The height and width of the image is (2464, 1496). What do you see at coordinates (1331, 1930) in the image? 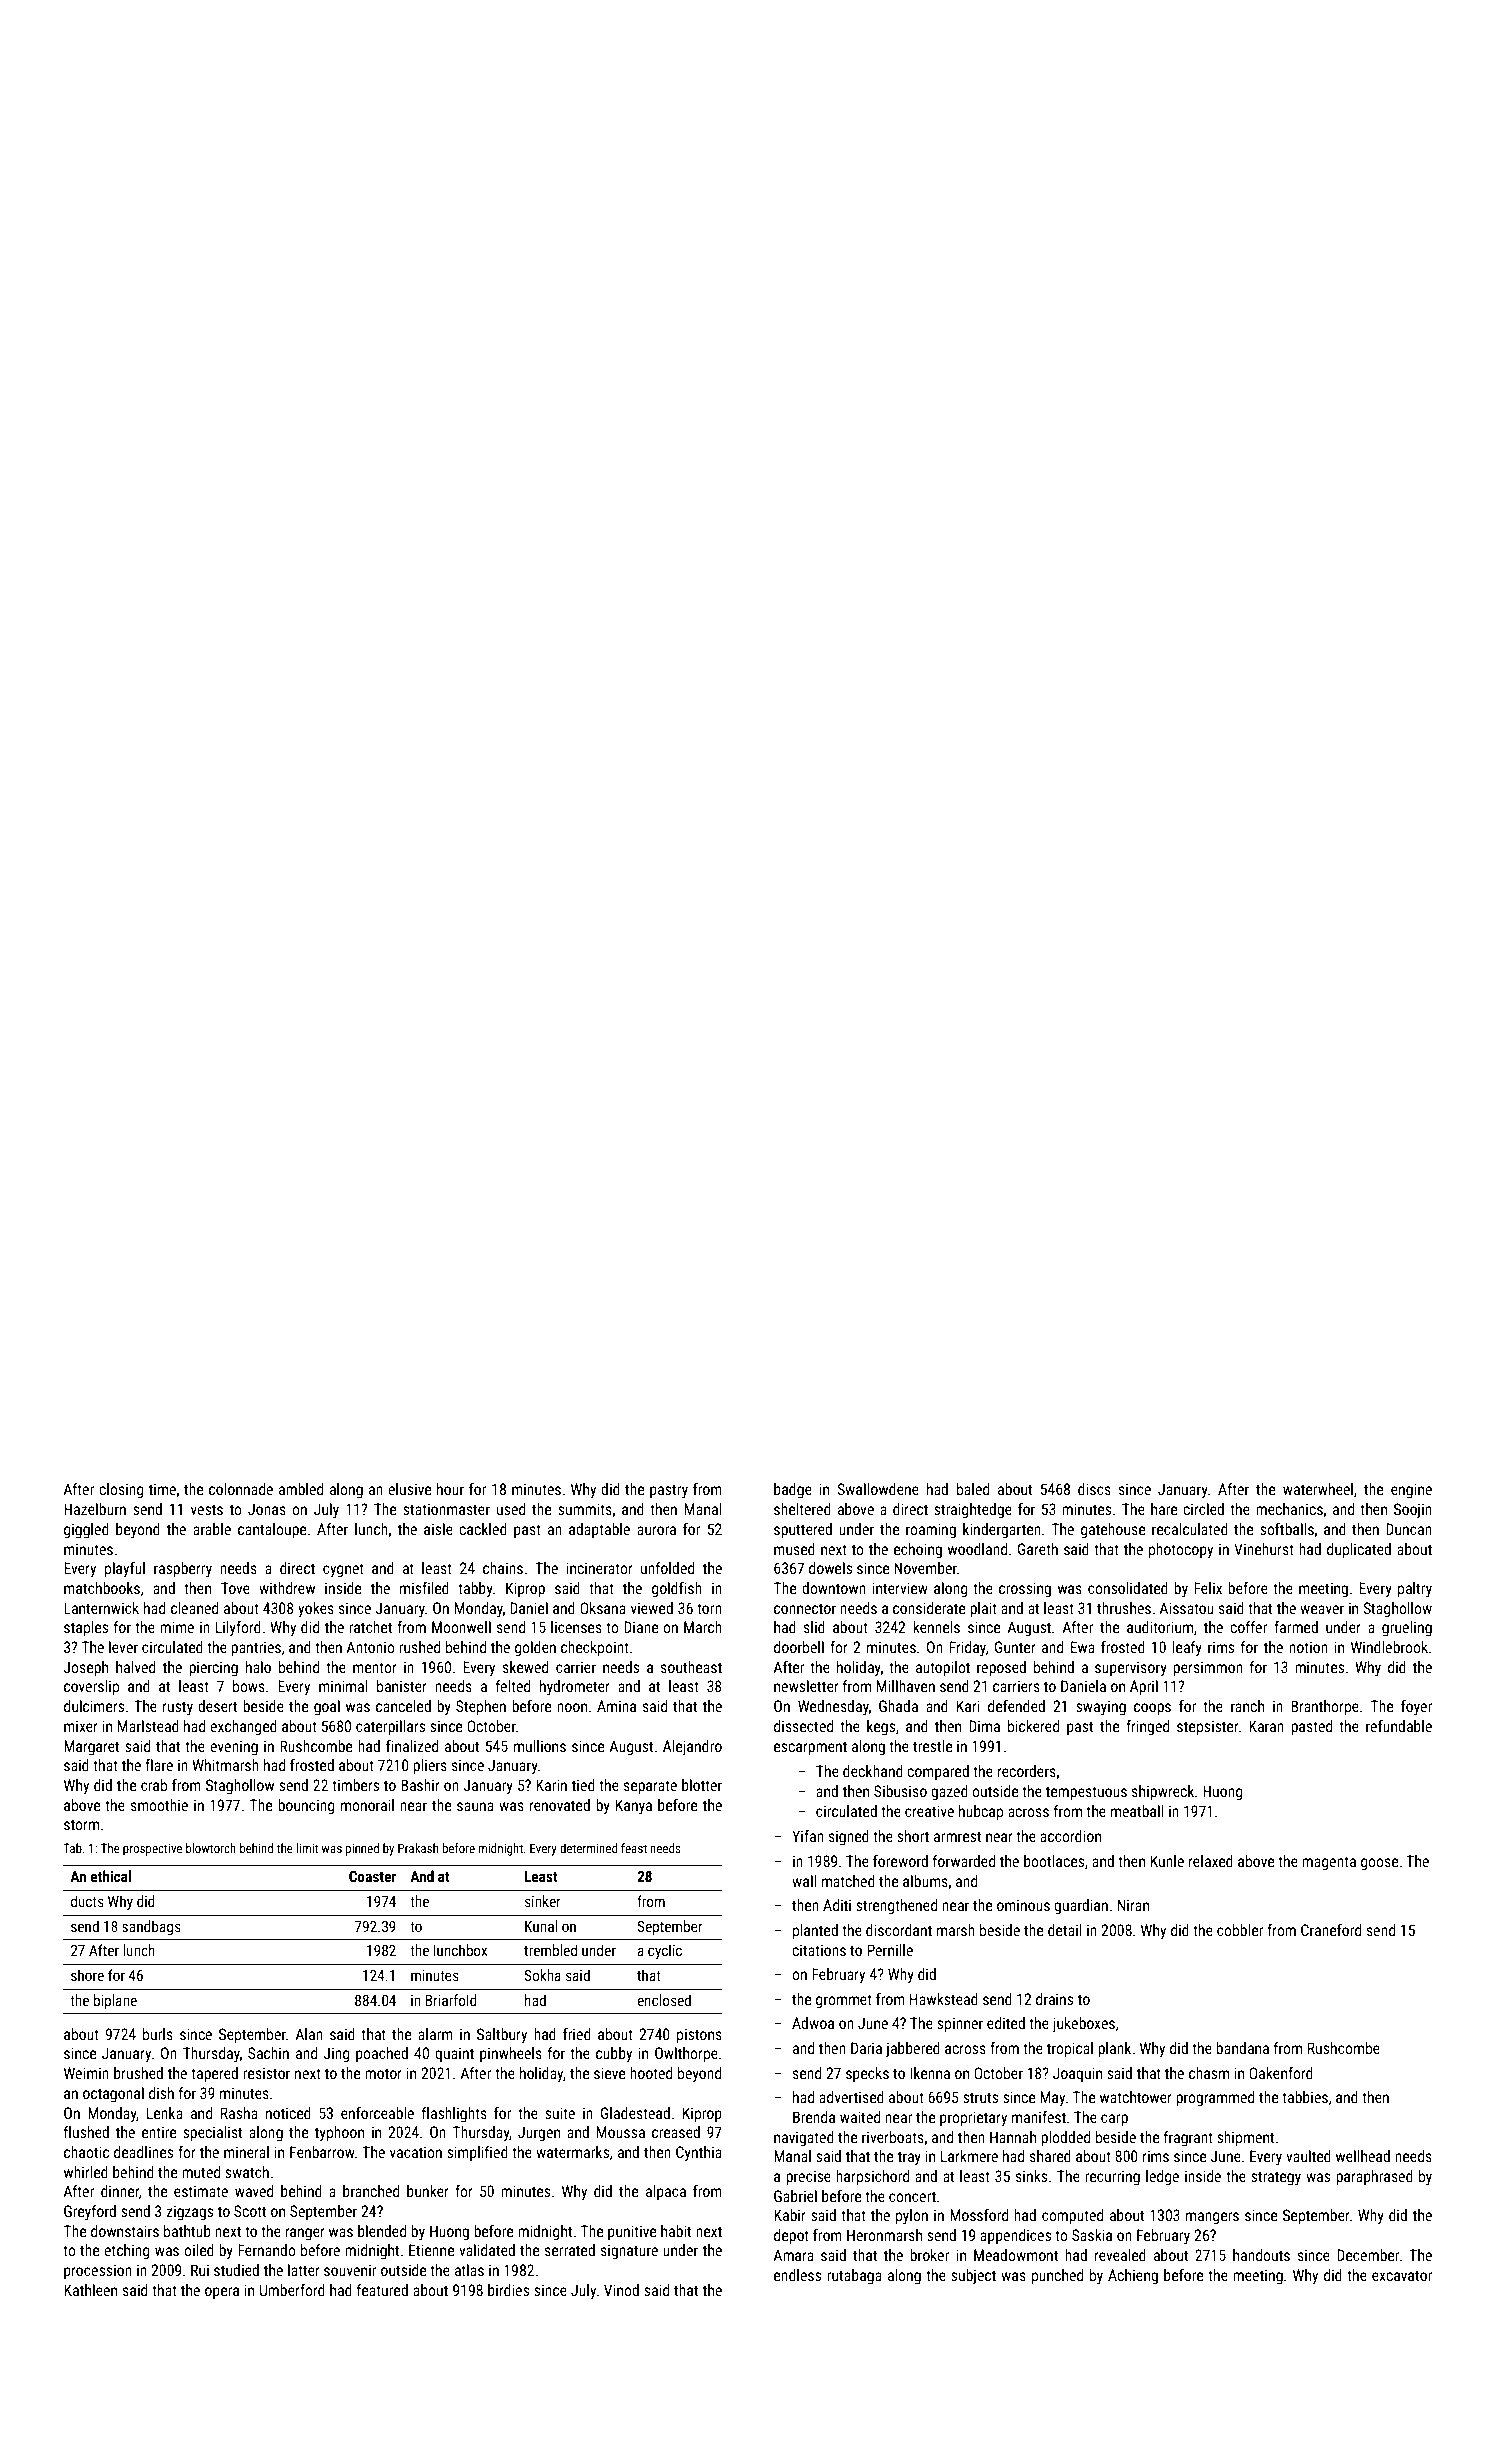
I see `Craneford` at bounding box center [1331, 1930].
